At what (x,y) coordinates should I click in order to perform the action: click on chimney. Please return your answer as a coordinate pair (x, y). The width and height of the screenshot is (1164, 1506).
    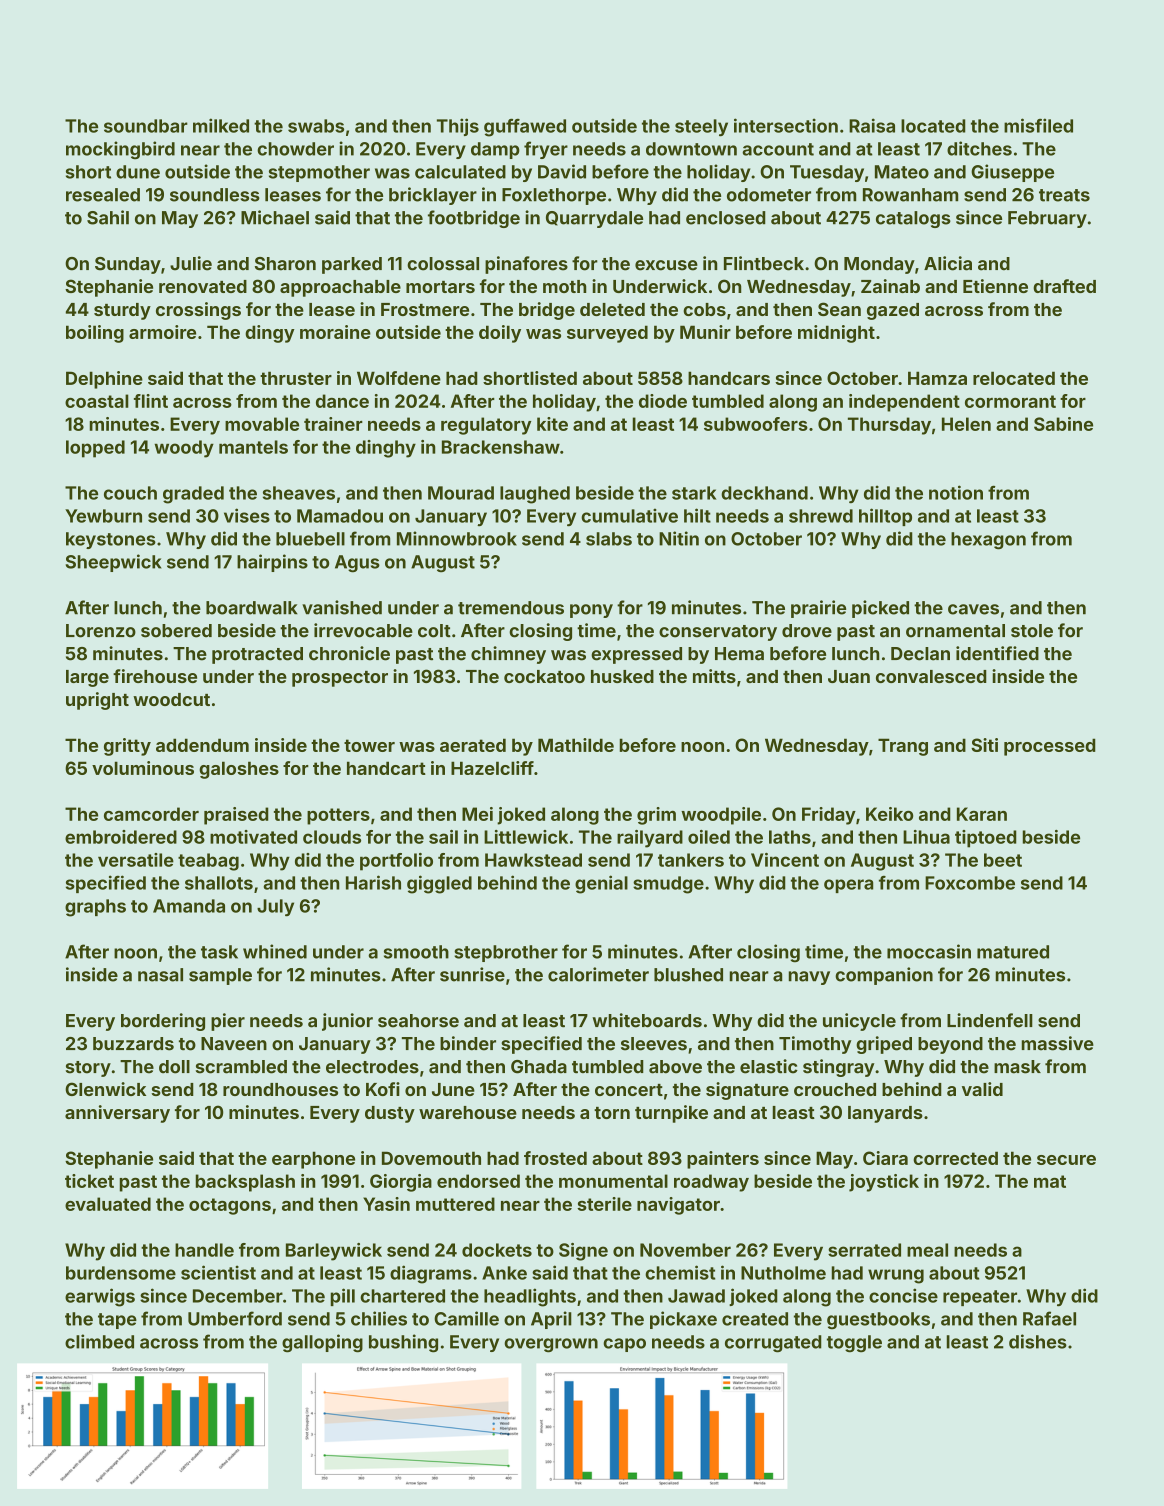
    Looking at the image, I should click on (508, 655).
